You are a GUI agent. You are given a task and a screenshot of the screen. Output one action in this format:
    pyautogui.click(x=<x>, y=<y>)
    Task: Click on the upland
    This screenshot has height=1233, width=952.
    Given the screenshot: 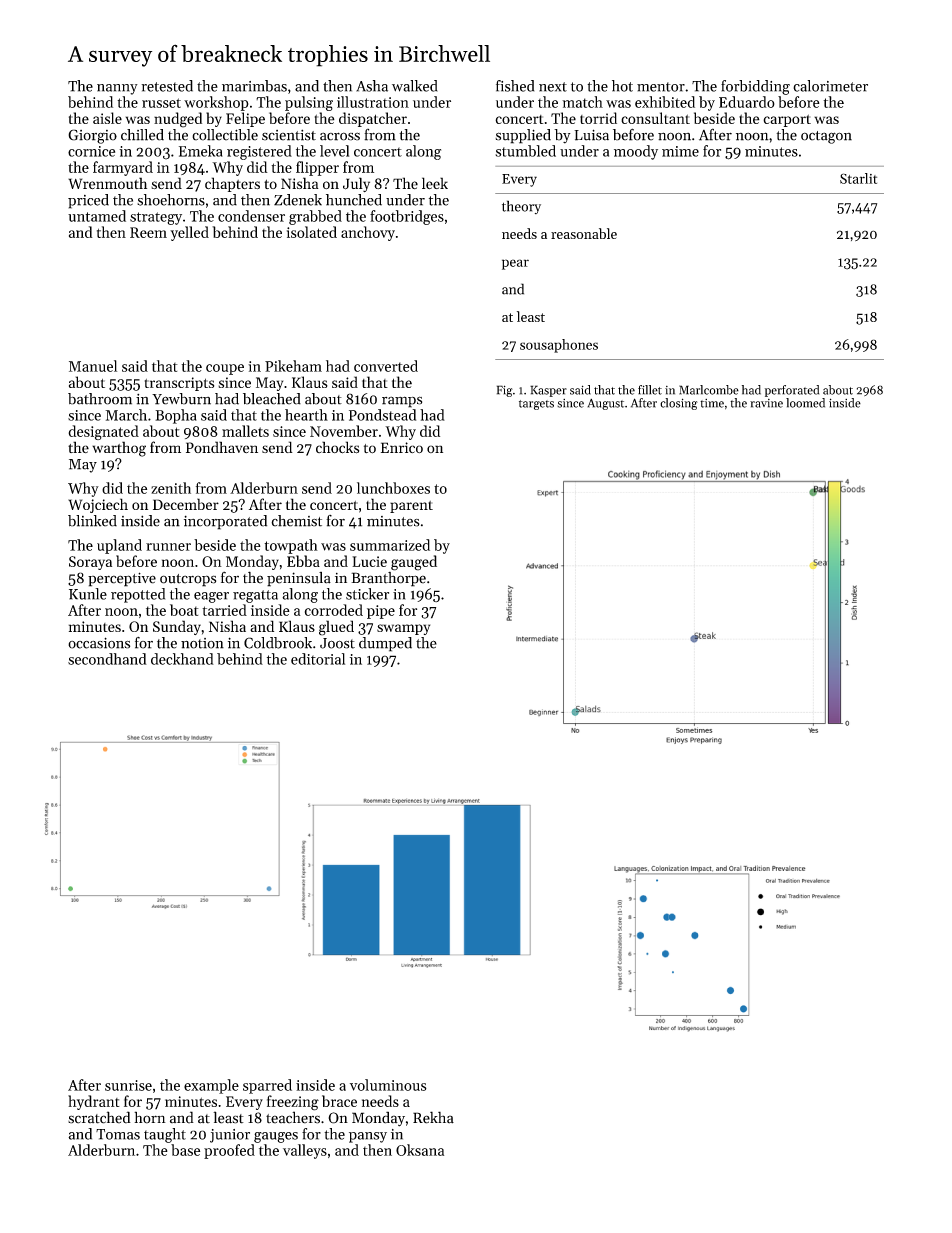 What is the action you would take?
    pyautogui.click(x=119, y=546)
